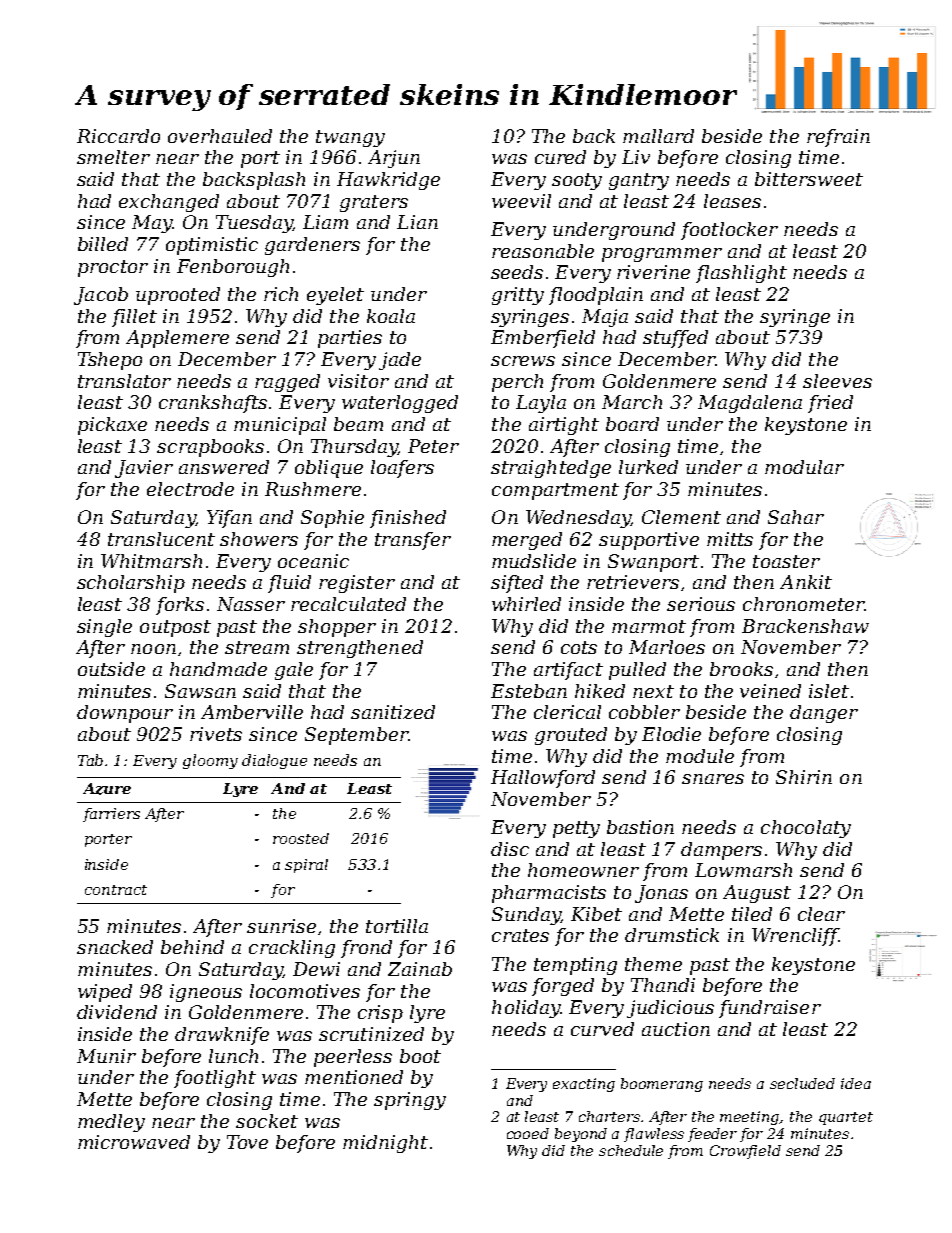  I want to click on idea, so click(856, 1083).
